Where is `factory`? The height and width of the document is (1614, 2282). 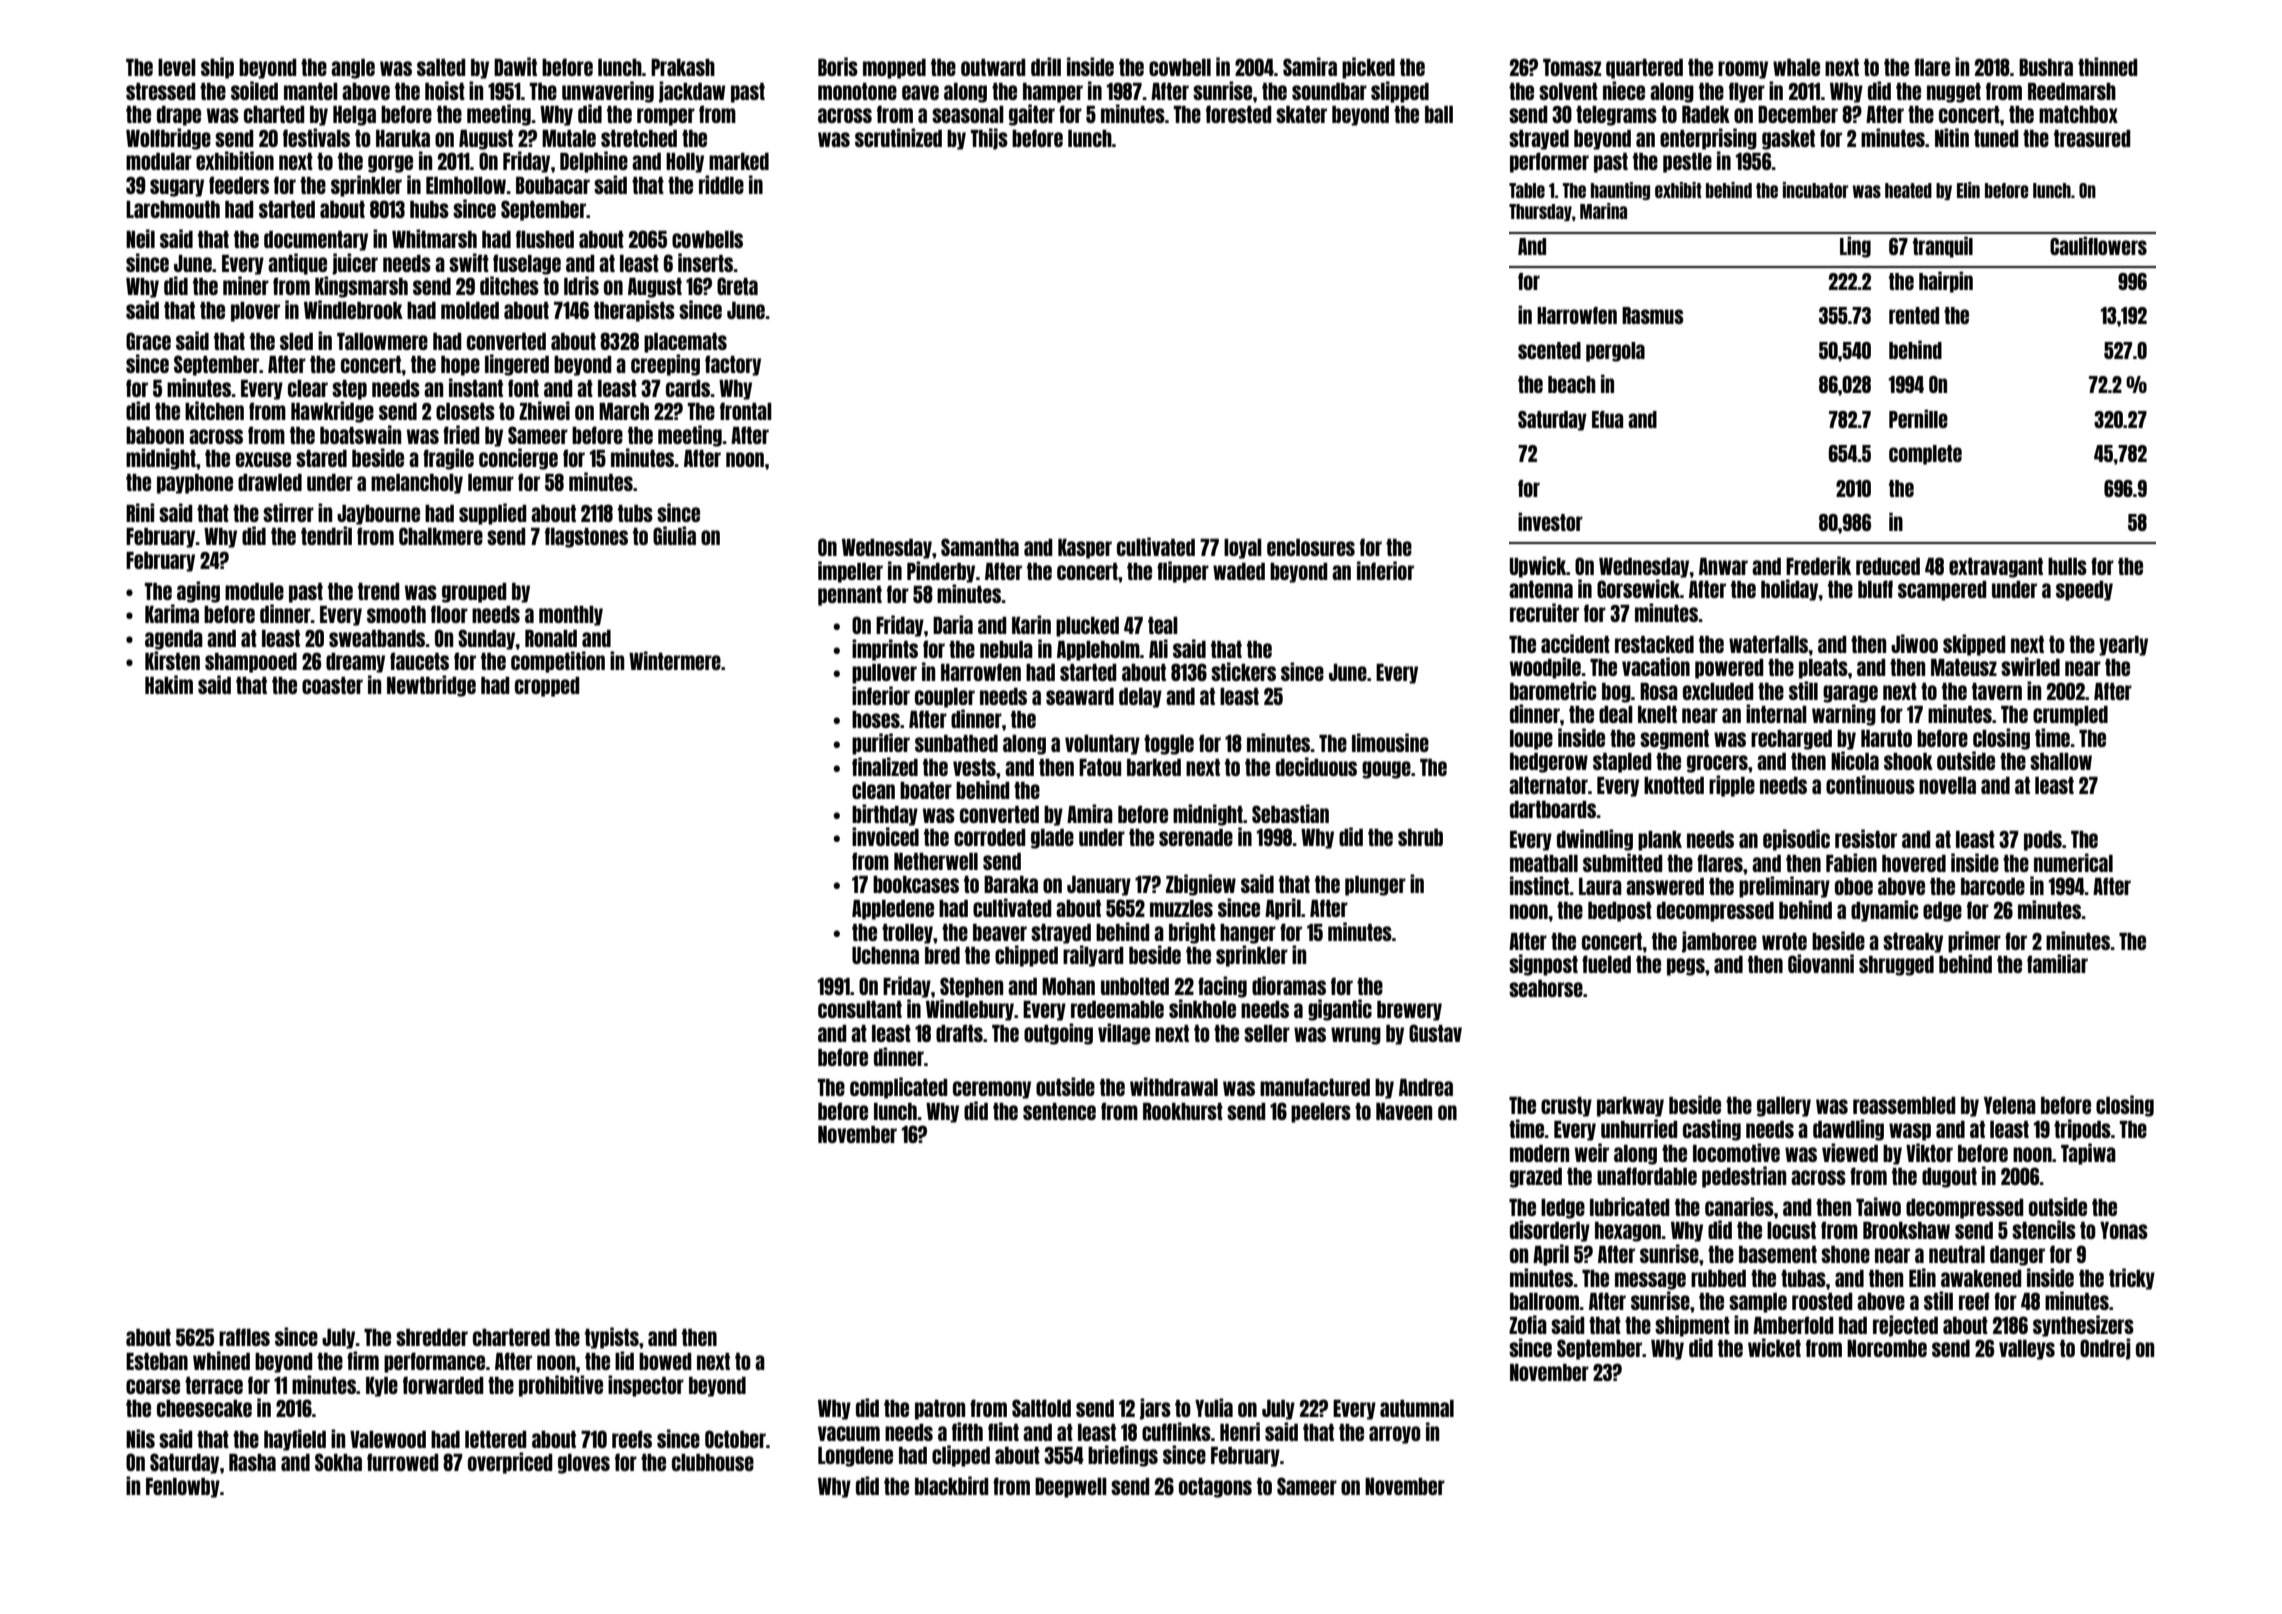 factory is located at coordinates (733, 365).
